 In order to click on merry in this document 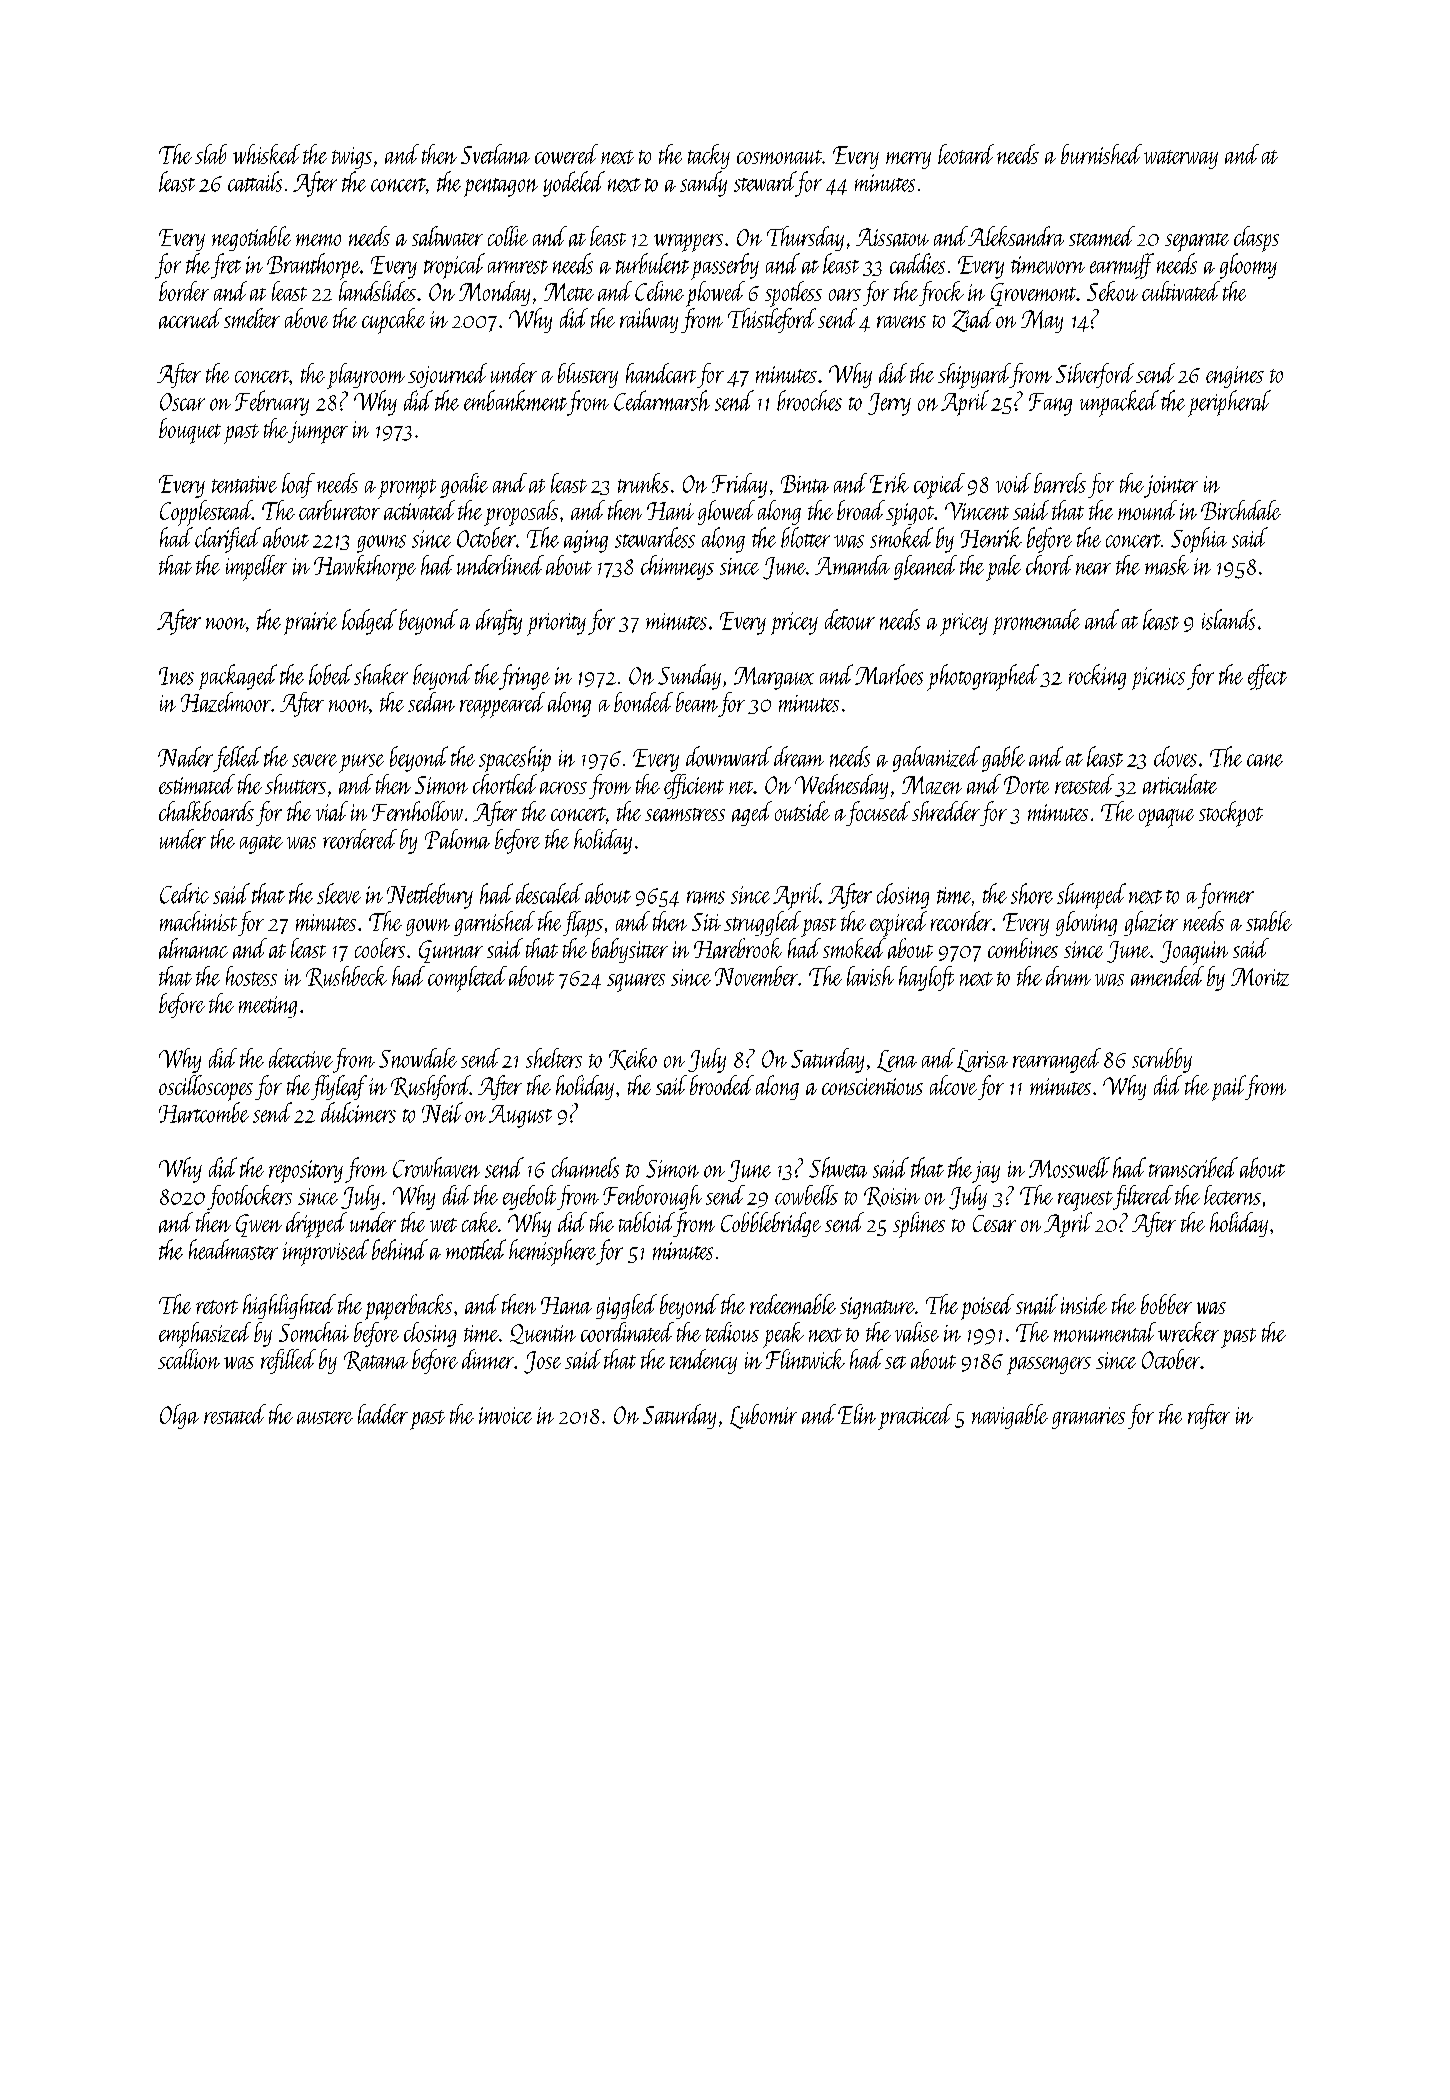, I will do `click(908, 160)`.
